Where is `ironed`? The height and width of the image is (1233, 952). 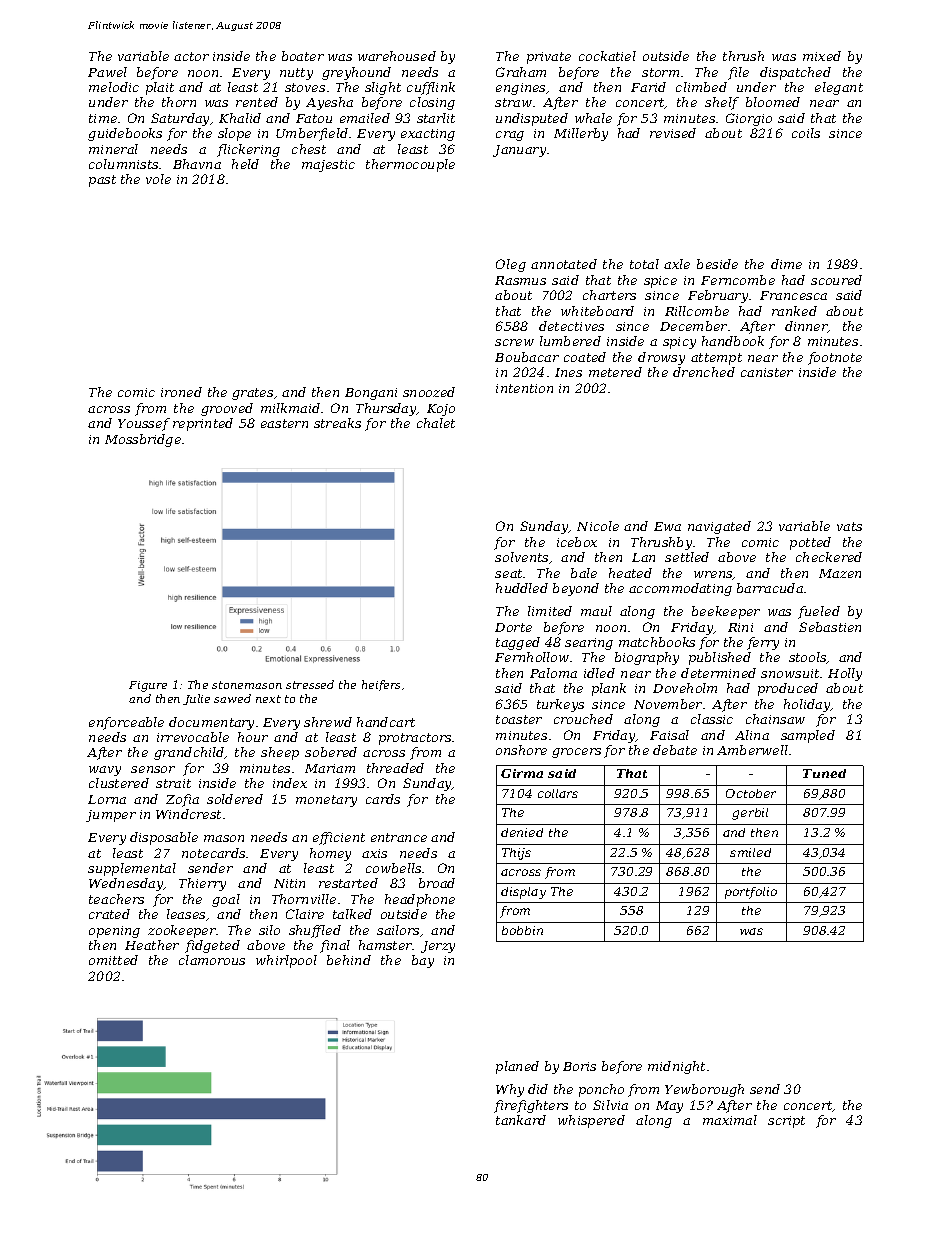
ironed is located at coordinates (181, 392).
